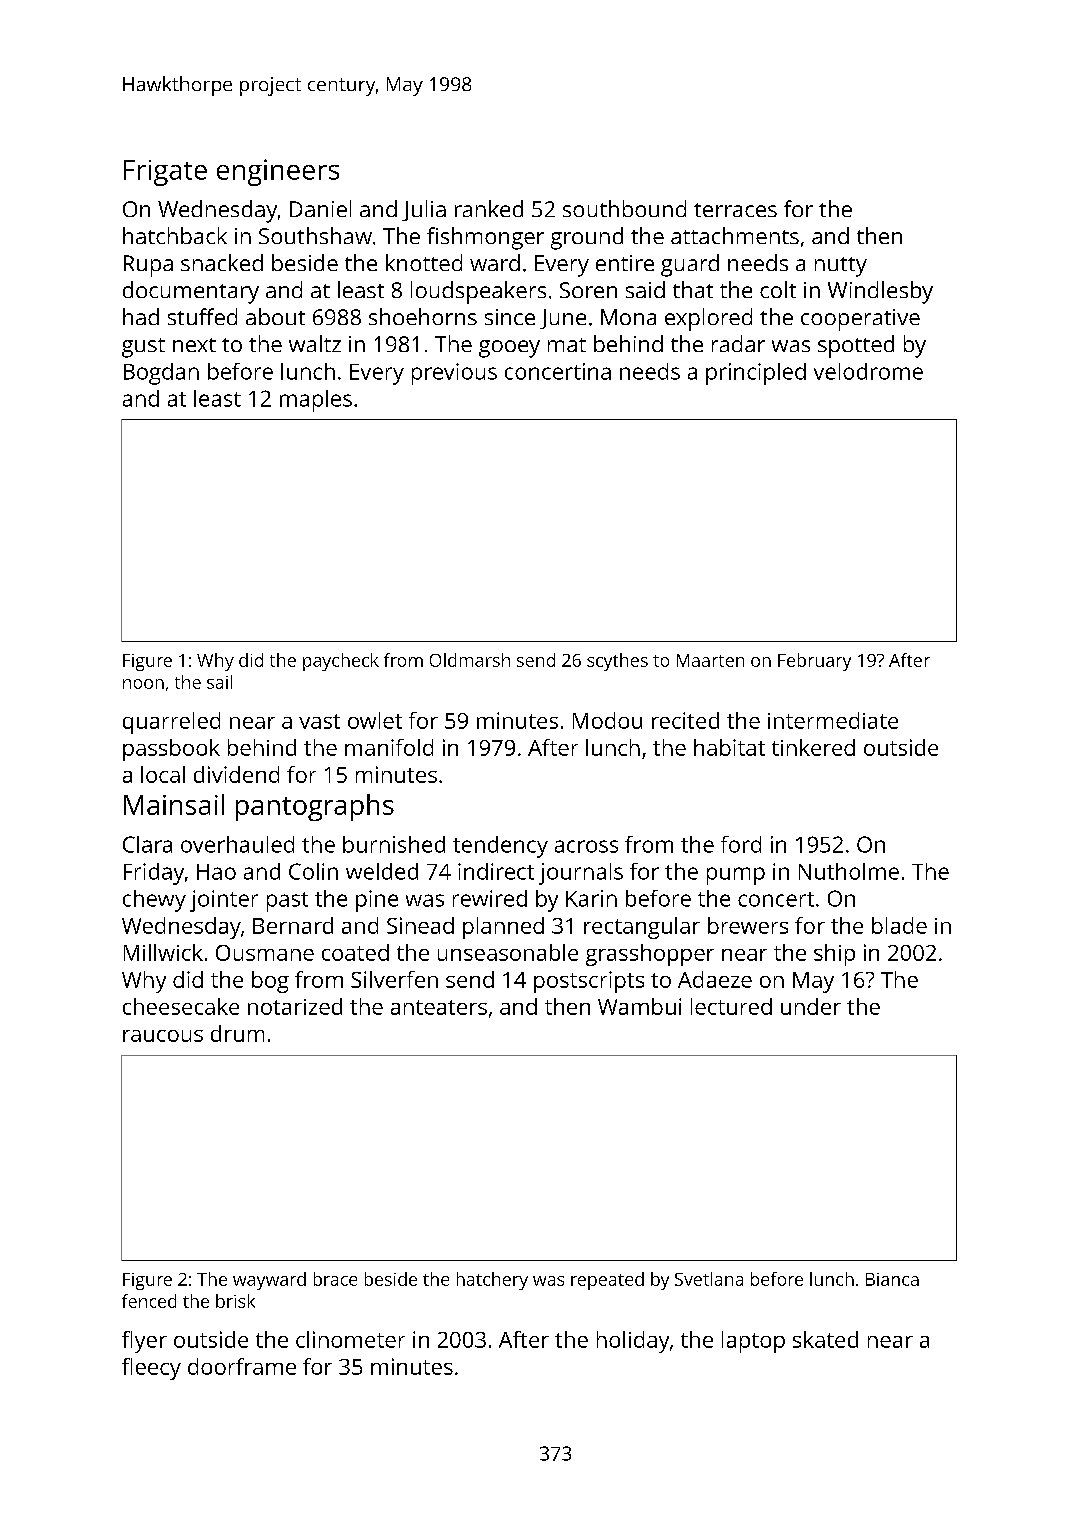 The image size is (1078, 1532). Describe the element at coordinates (731, 1006) in the screenshot. I see `lectured` at that location.
